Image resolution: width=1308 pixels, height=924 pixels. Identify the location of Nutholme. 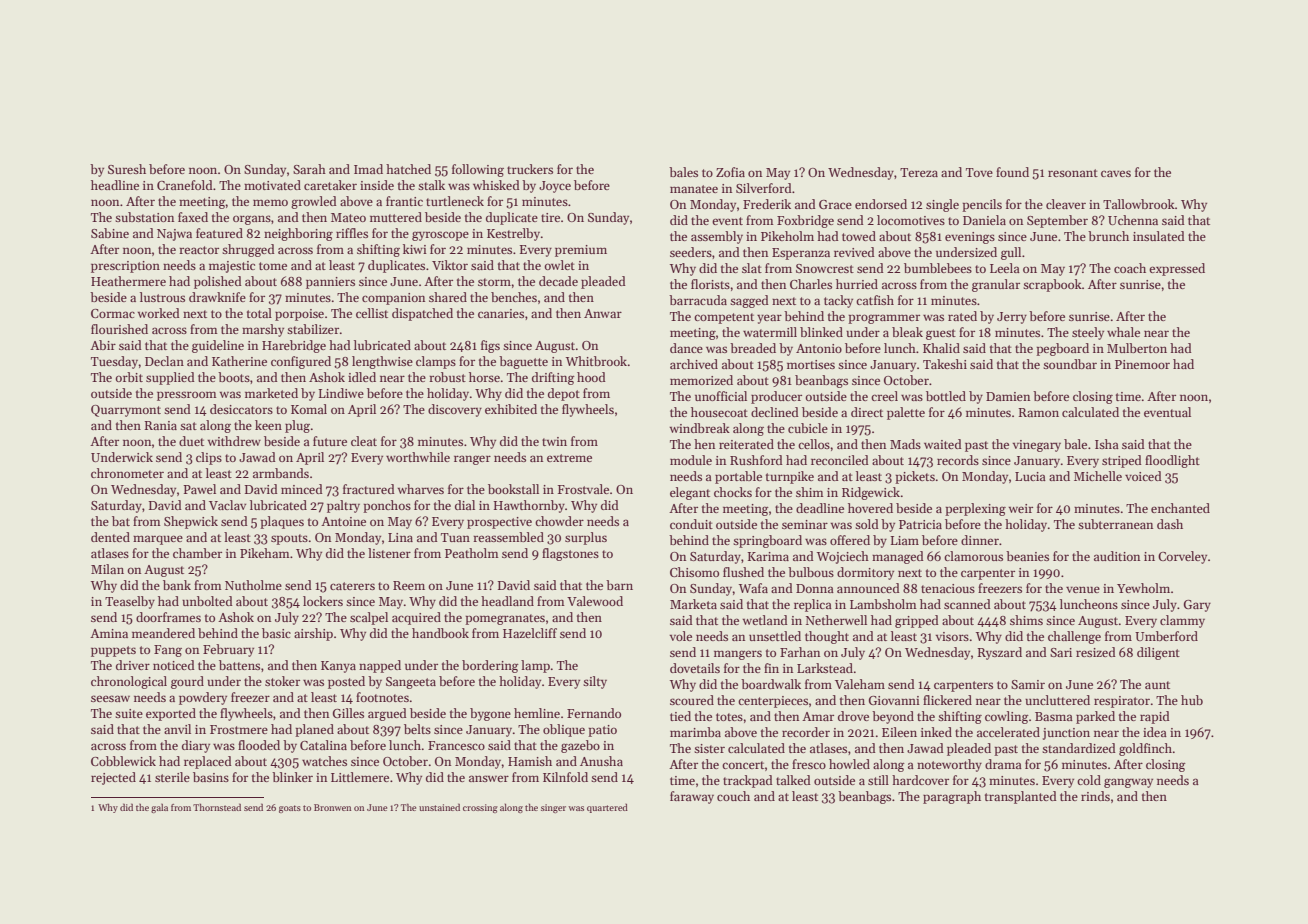
(253, 585).
